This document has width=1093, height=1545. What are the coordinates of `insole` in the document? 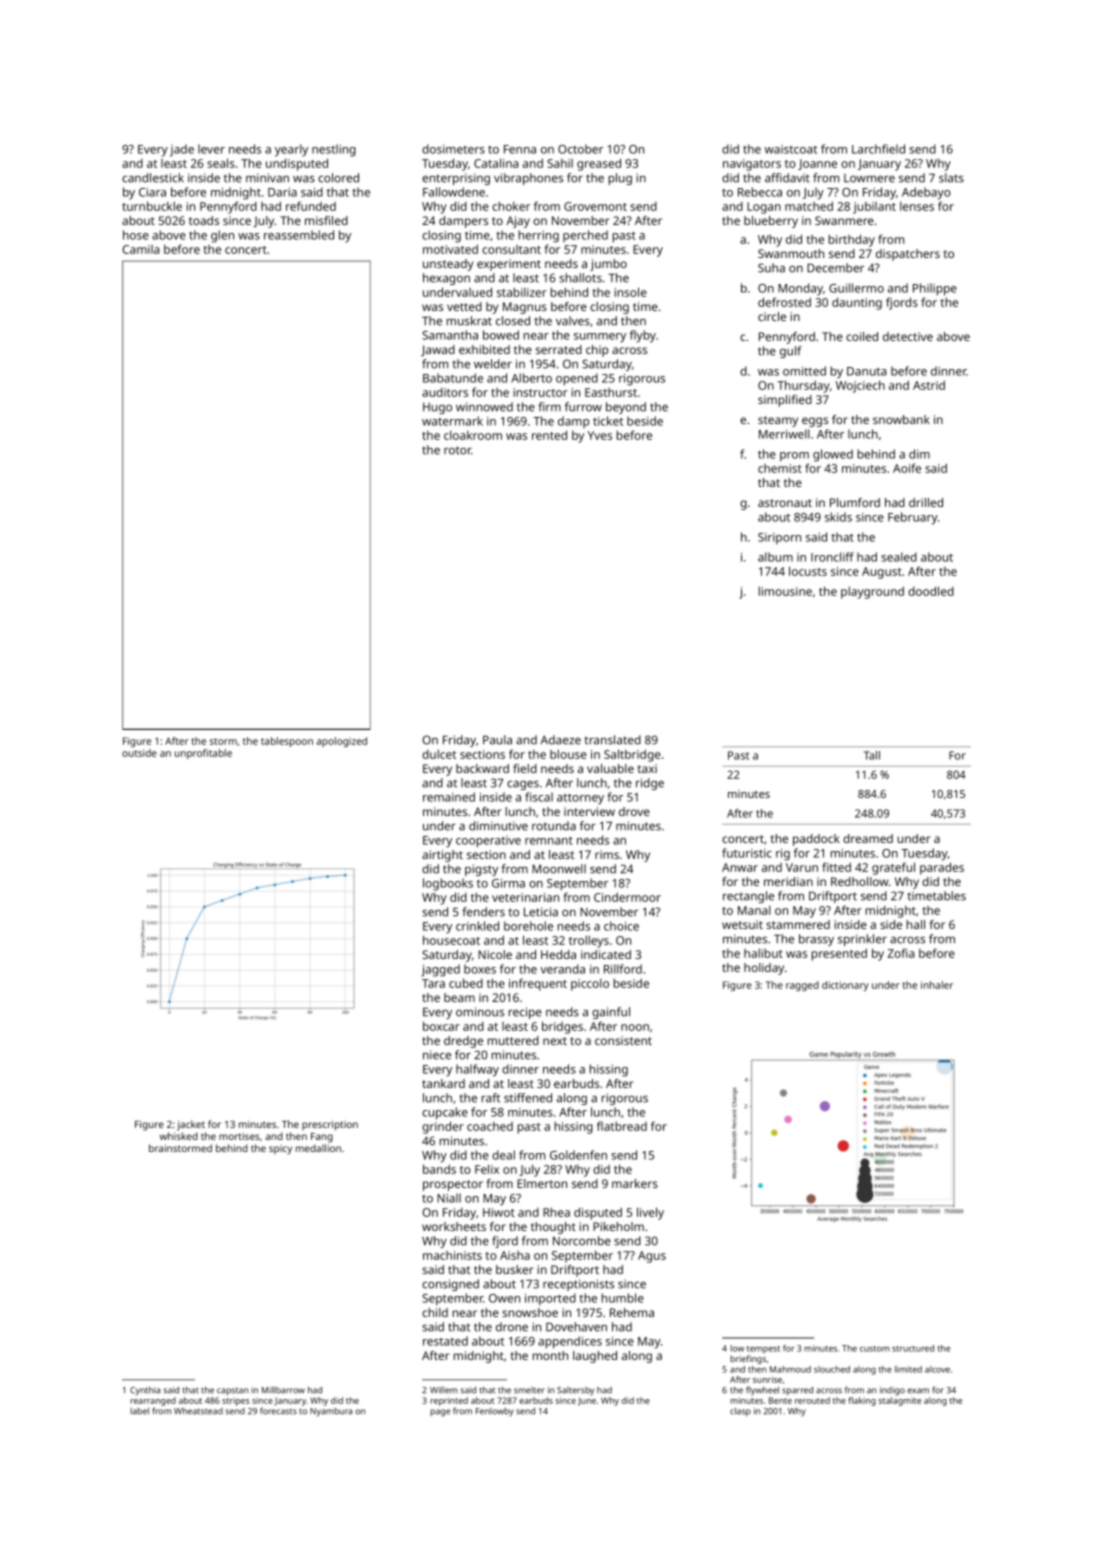 It's located at (631, 292).
